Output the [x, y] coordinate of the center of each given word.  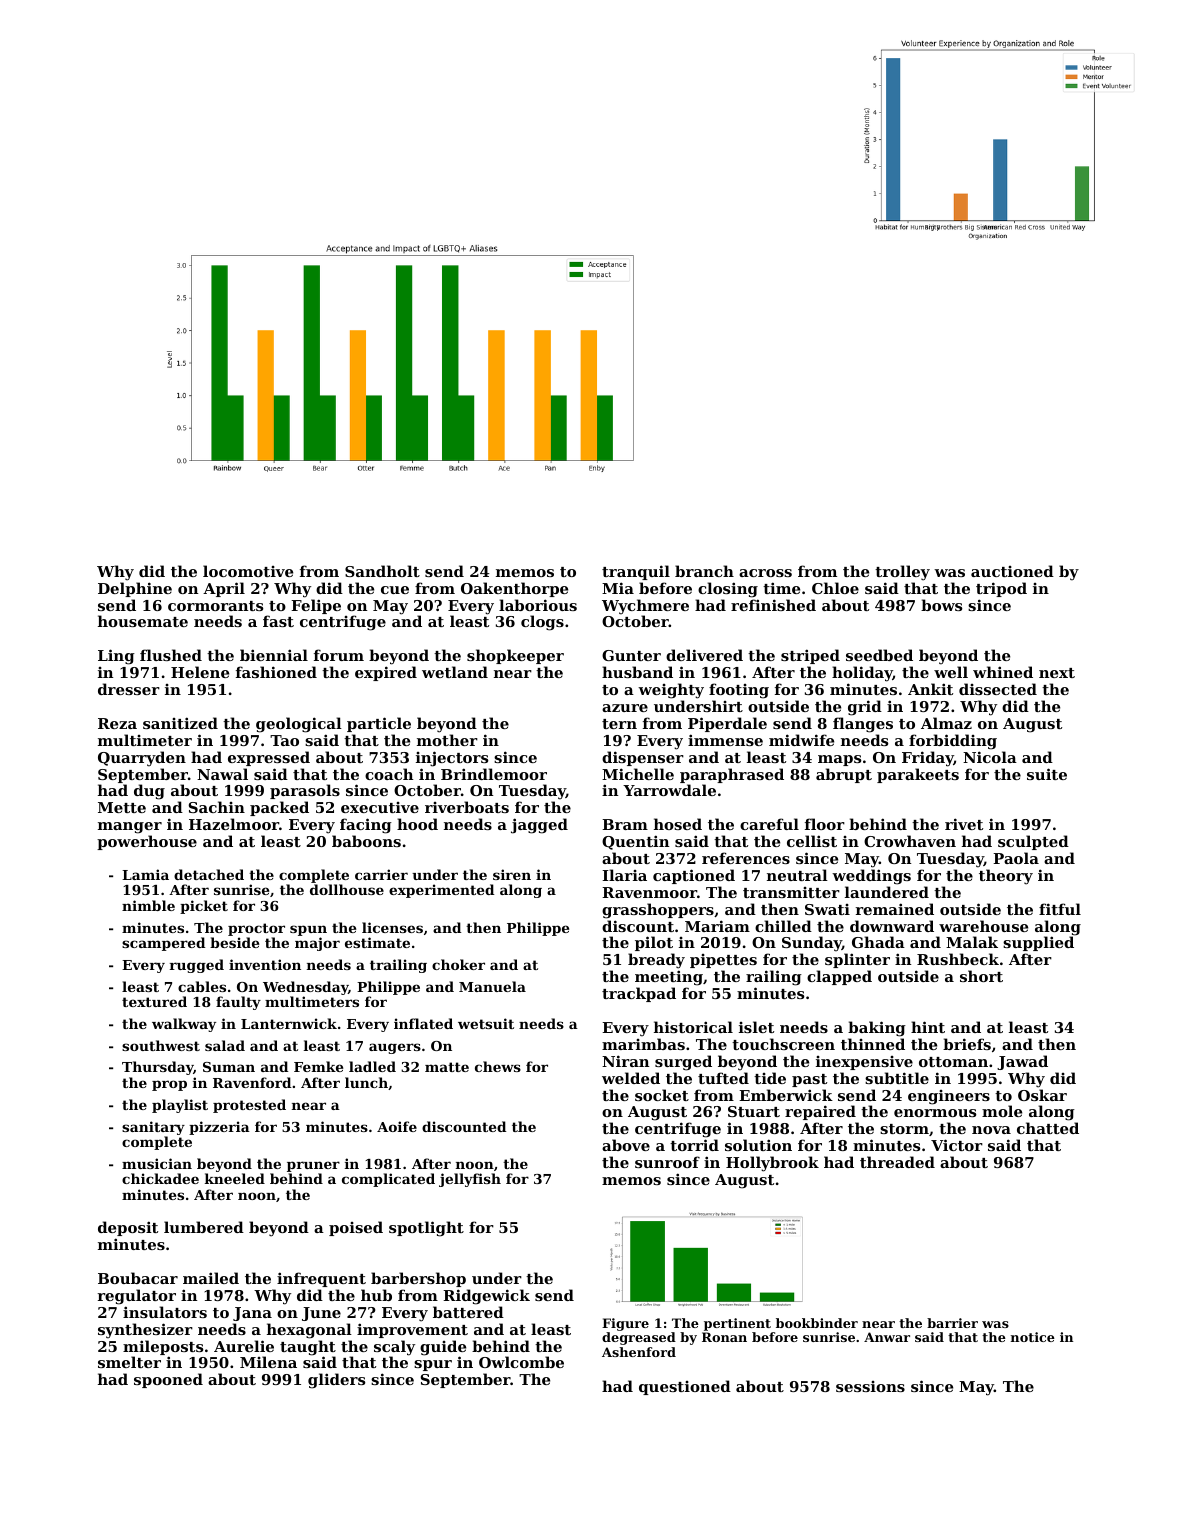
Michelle [638, 774]
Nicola [990, 757]
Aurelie [244, 1346]
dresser [129, 689]
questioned [685, 1387]
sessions [870, 1386]
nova [991, 1130]
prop [169, 1085]
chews [498, 1066]
